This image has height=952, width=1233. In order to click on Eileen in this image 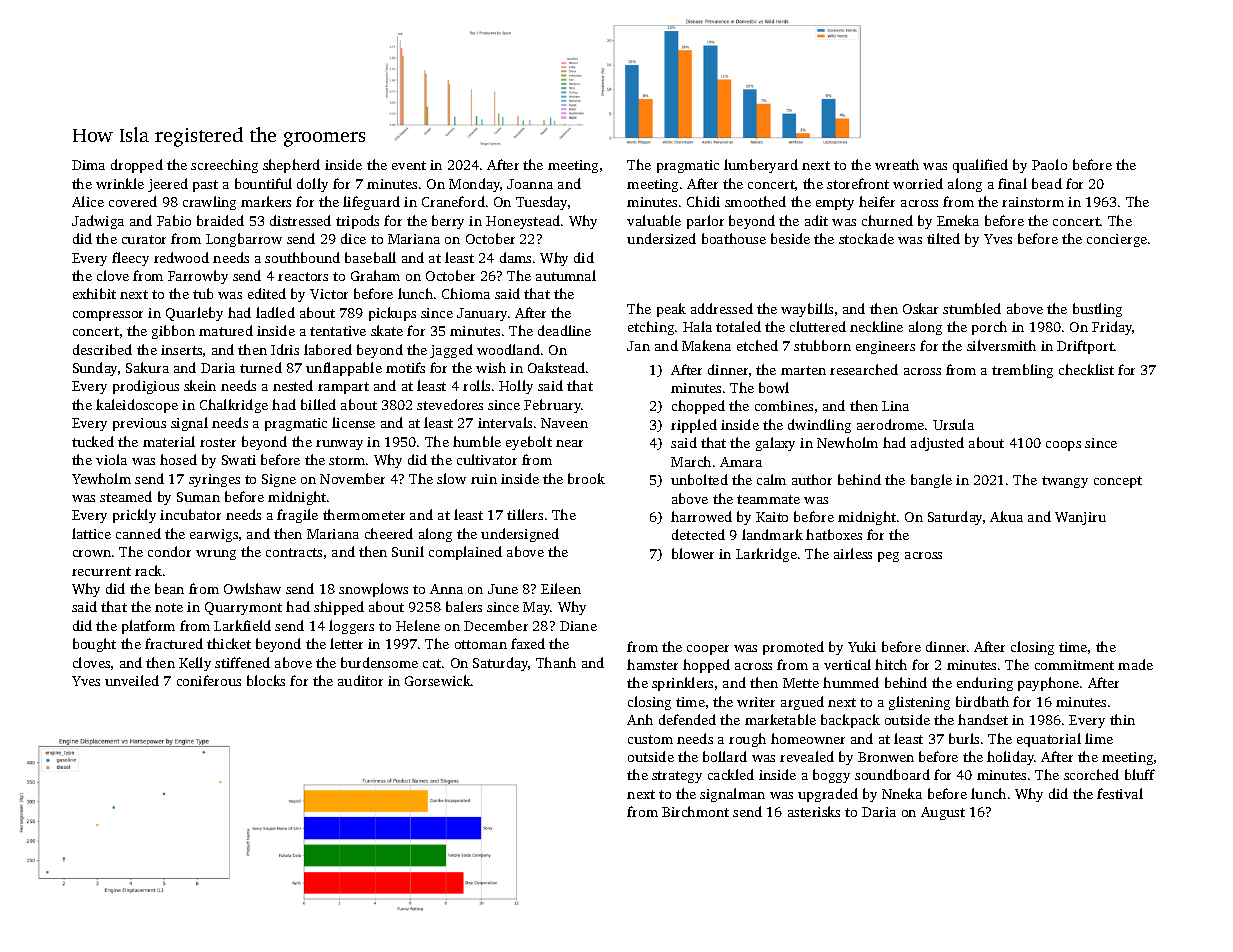, I will do `click(561, 588)`.
